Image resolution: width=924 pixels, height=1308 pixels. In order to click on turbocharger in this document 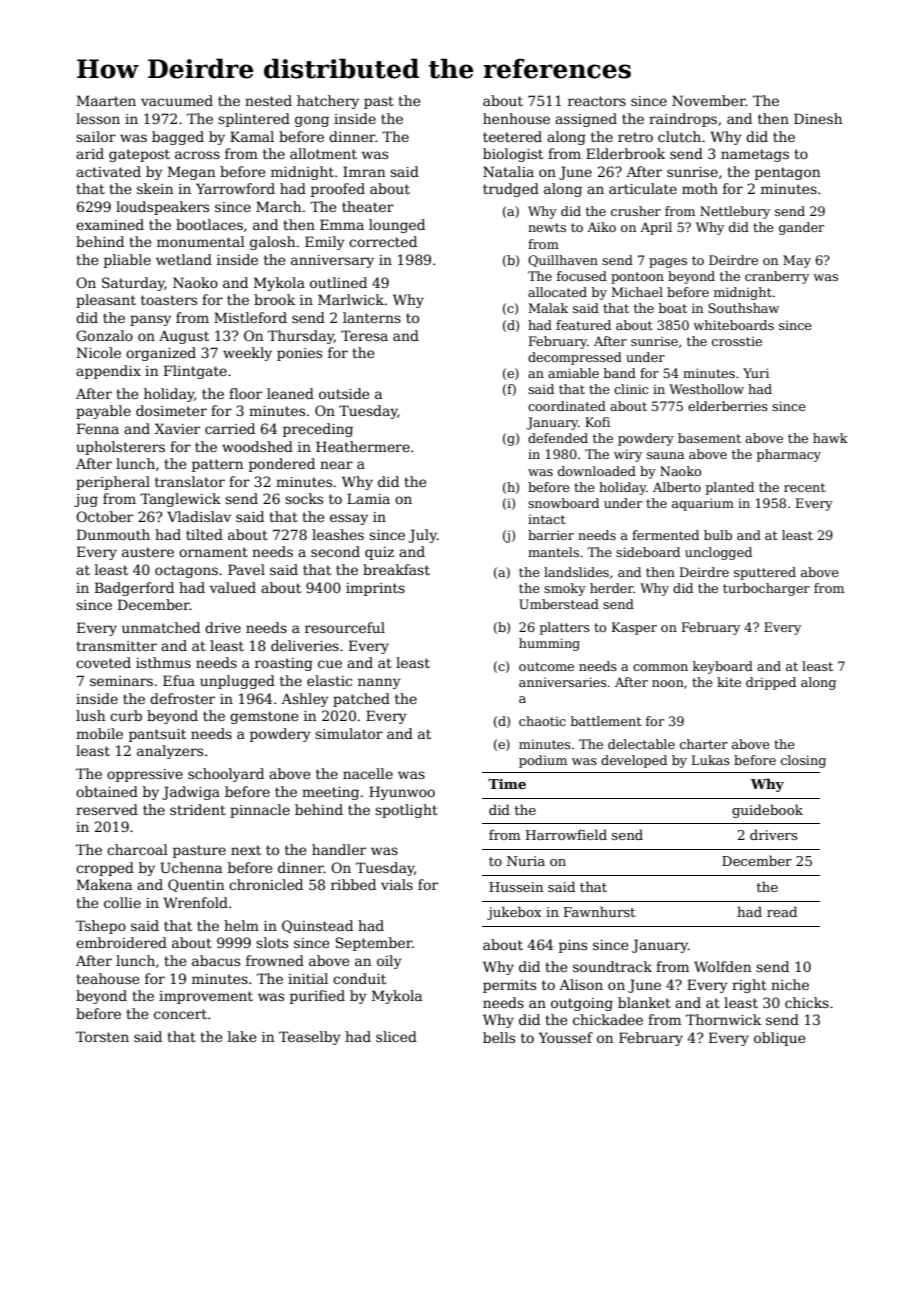, I will do `click(766, 589)`.
